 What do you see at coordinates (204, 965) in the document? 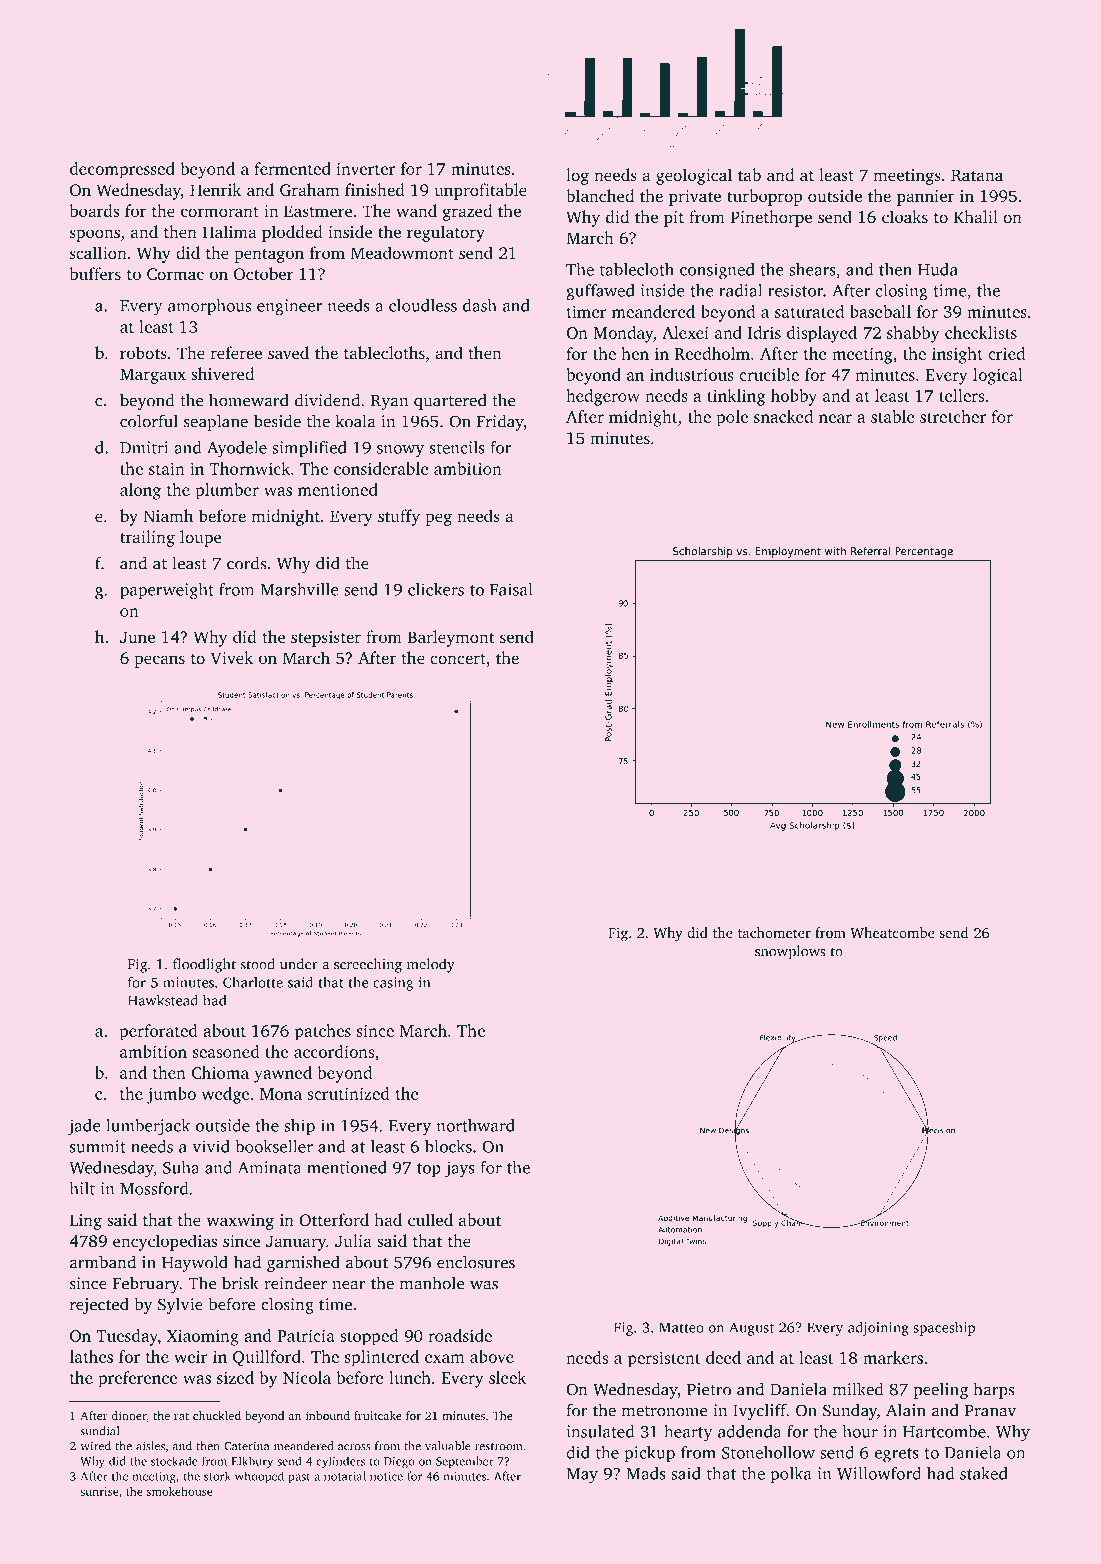
I see `floodlight` at bounding box center [204, 965].
